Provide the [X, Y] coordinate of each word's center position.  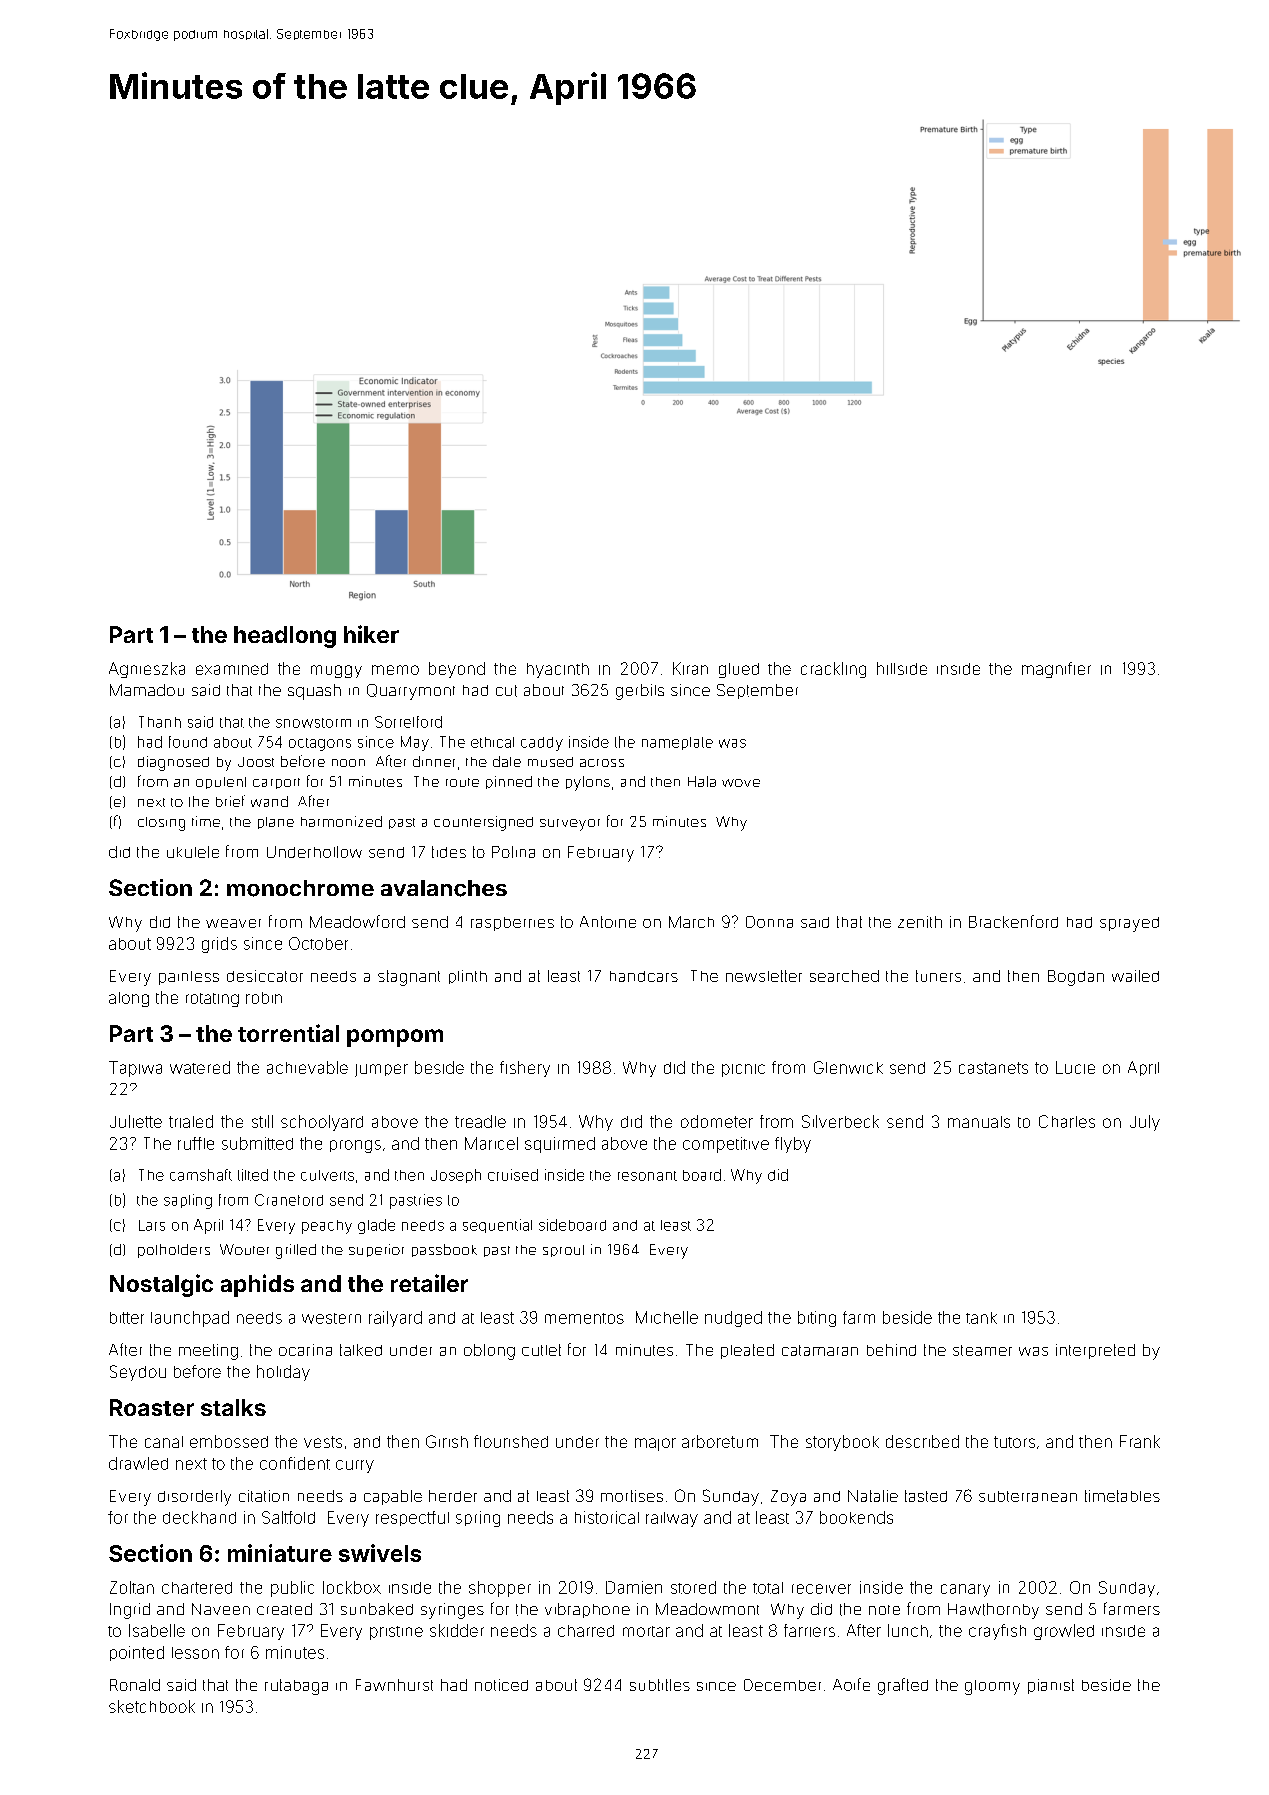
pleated [747, 1351]
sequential [497, 1226]
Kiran [690, 668]
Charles [1067, 1121]
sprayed [1129, 924]
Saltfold [288, 1517]
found [188, 742]
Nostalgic [161, 1285]
